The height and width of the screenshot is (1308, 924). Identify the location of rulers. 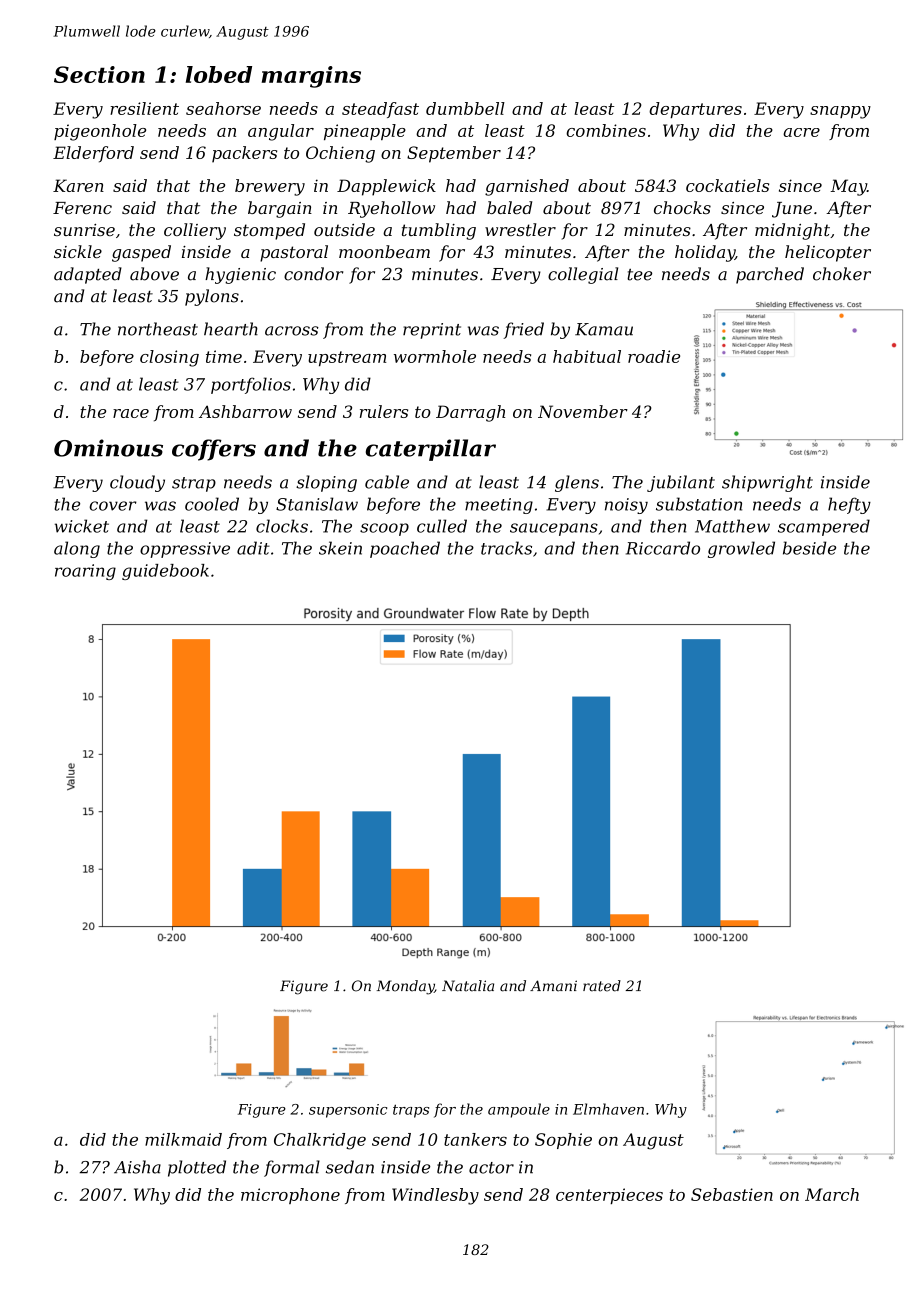
(384, 411).
